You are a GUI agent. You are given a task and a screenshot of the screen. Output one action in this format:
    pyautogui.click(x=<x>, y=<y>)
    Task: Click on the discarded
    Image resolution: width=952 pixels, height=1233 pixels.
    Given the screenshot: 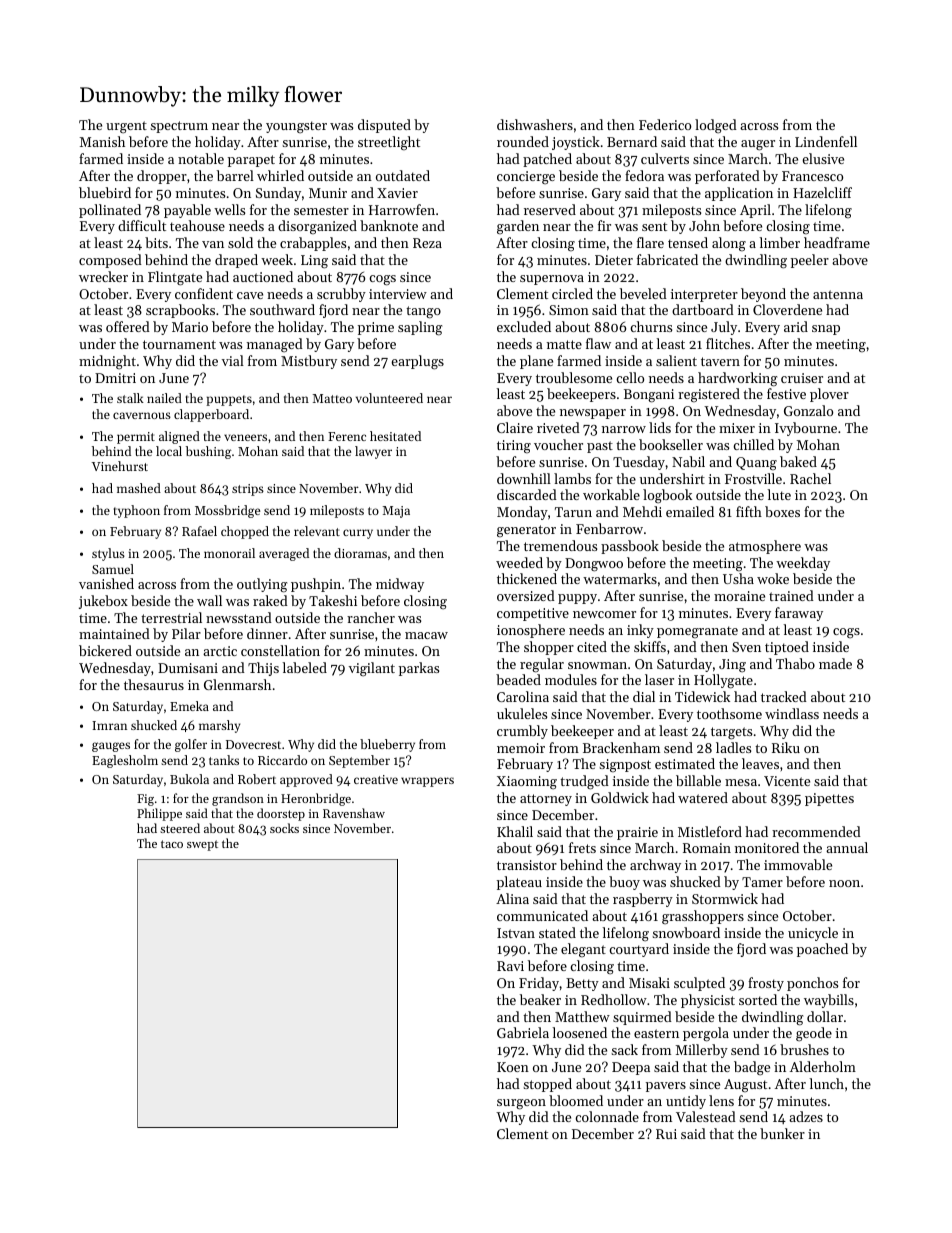 What is the action you would take?
    pyautogui.click(x=527, y=494)
